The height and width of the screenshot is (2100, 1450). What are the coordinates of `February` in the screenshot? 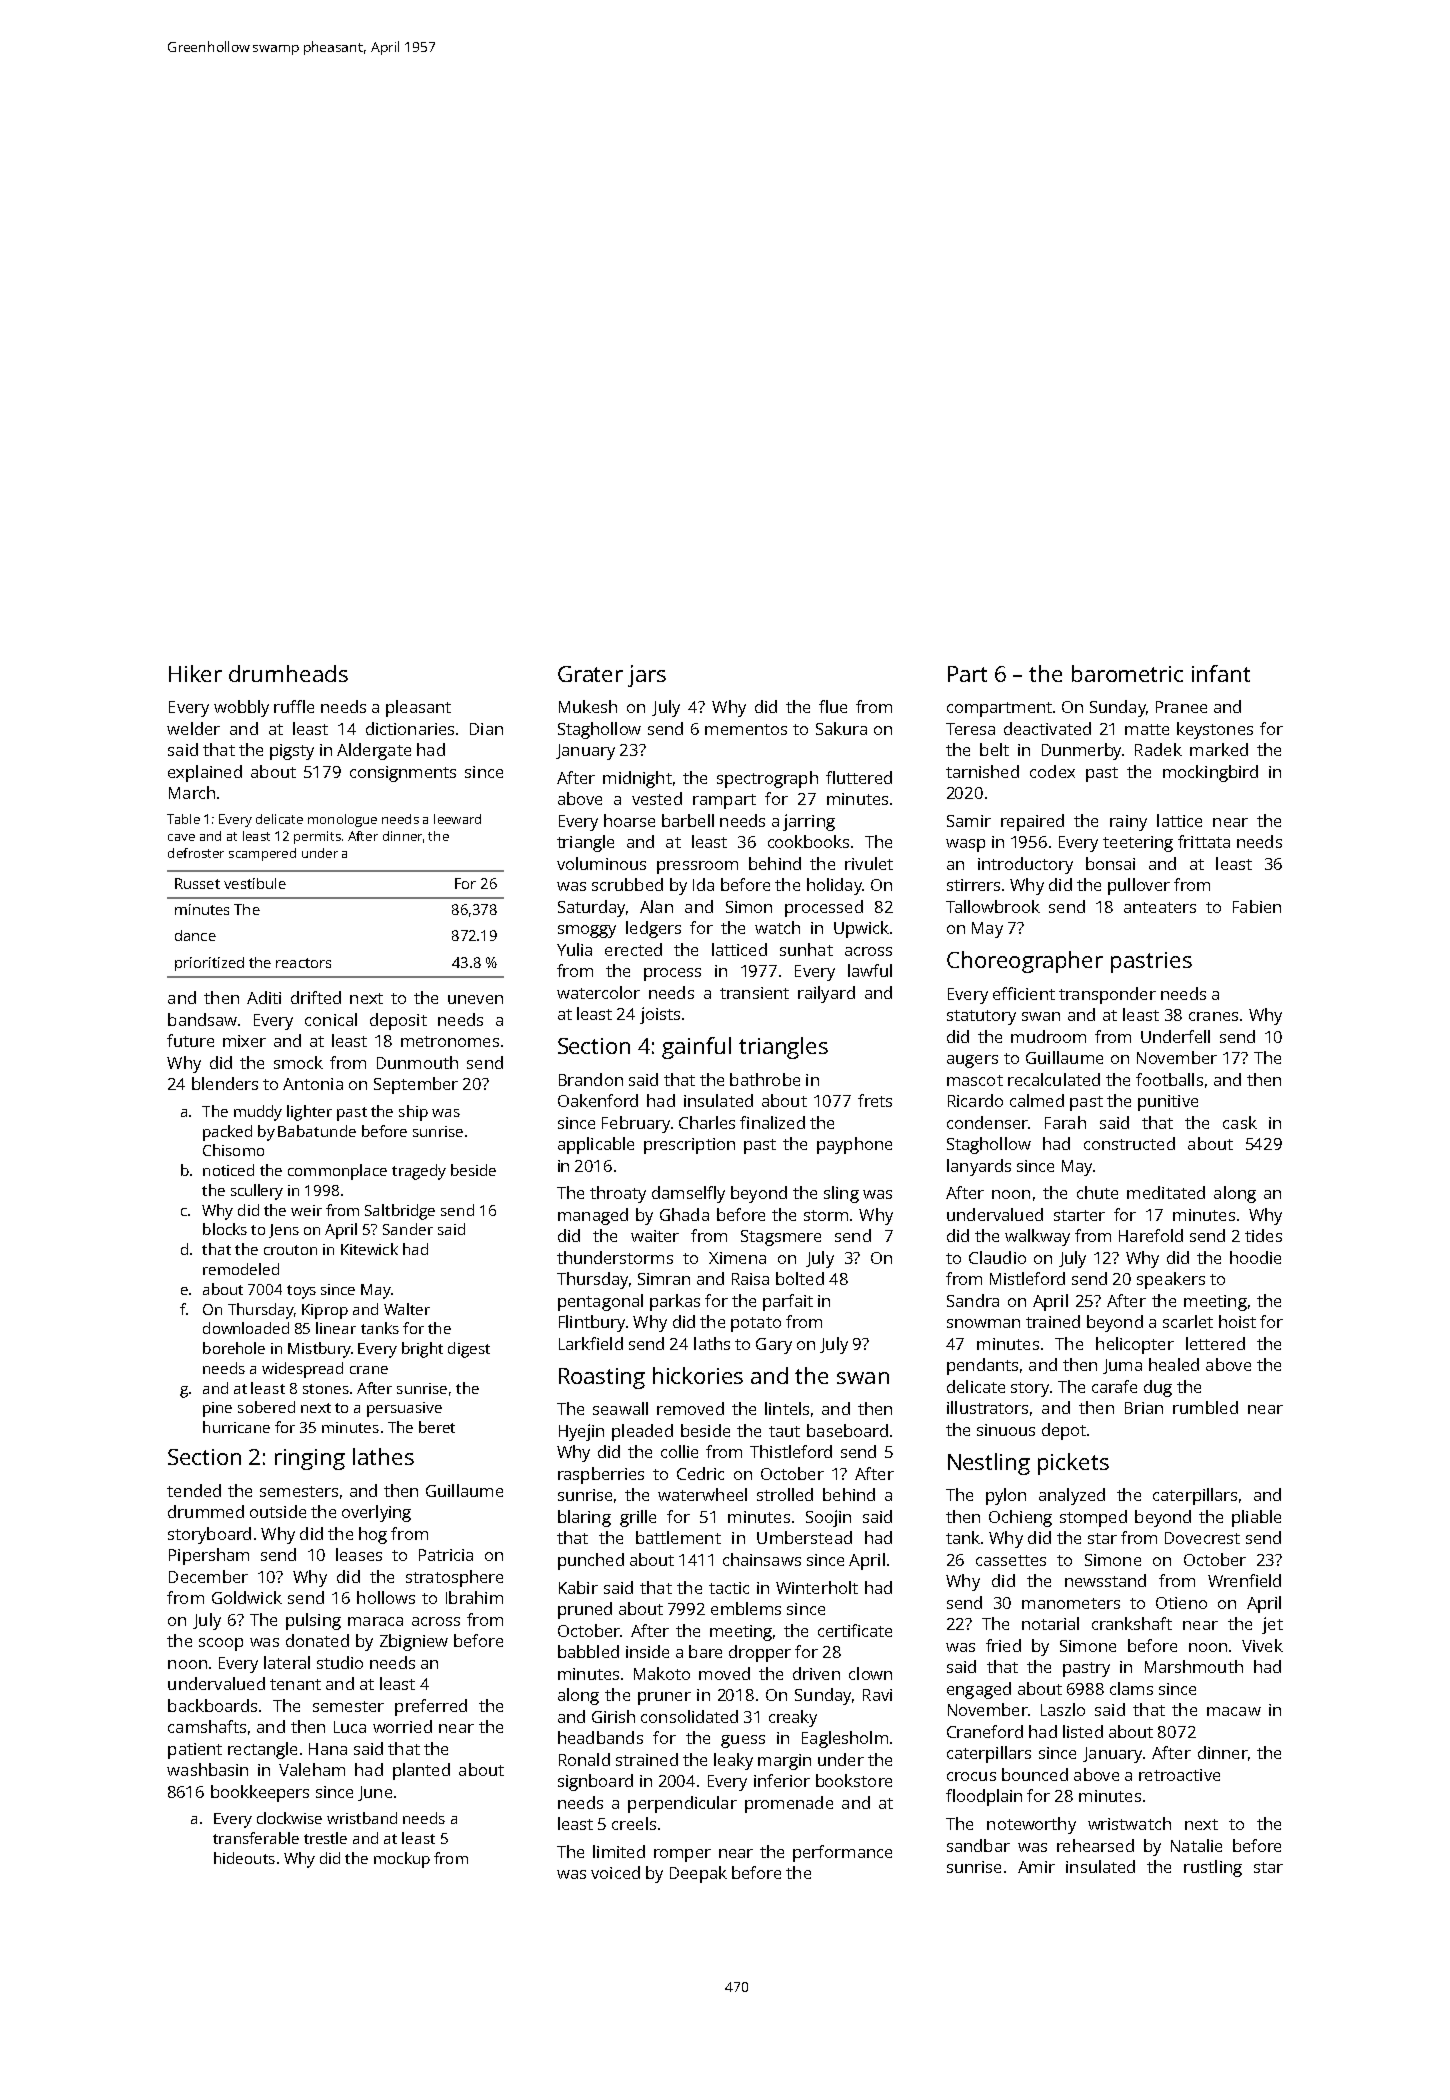 It's located at (636, 1124).
